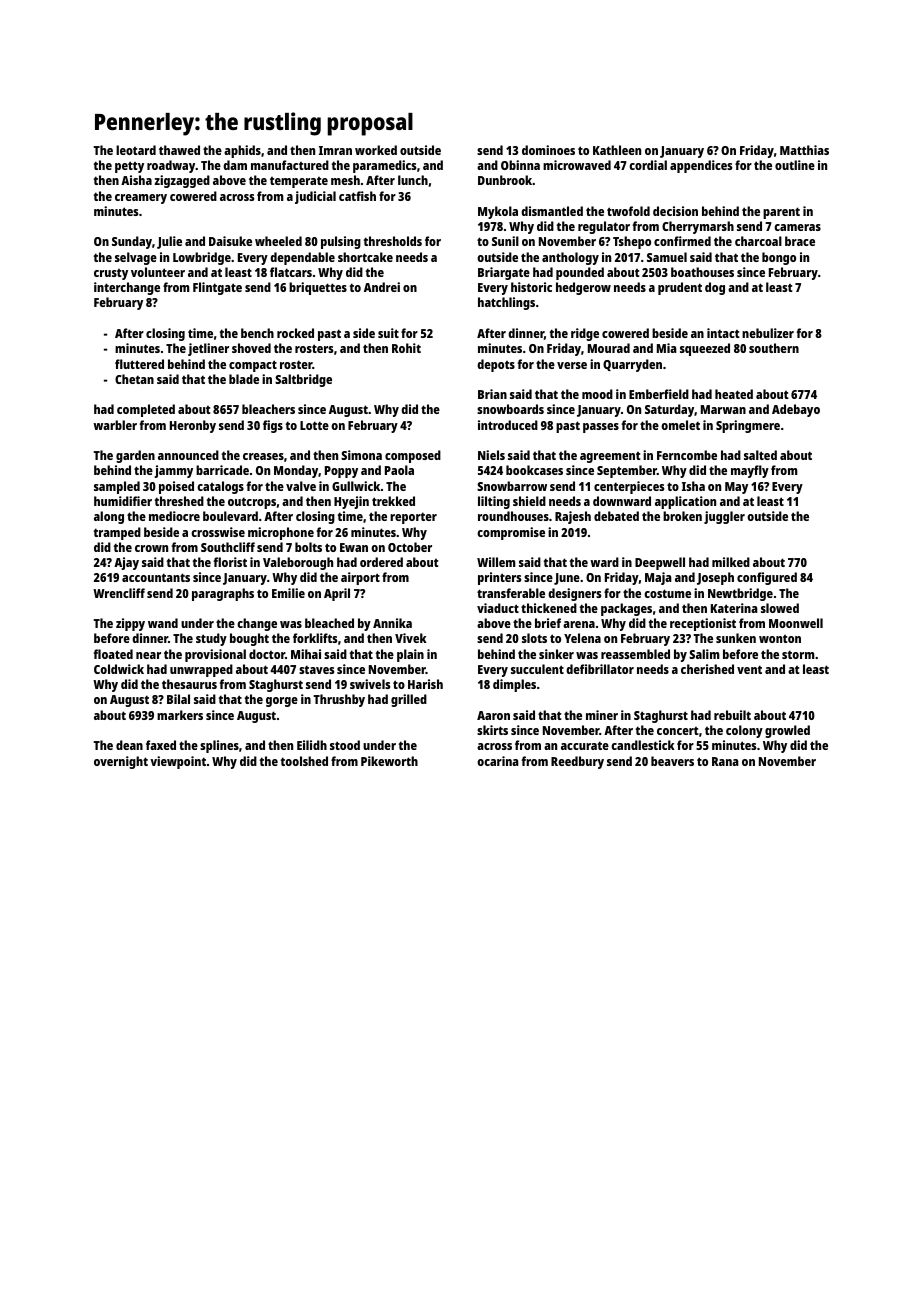 The height and width of the page is (1314, 924). I want to click on heated, so click(734, 394).
